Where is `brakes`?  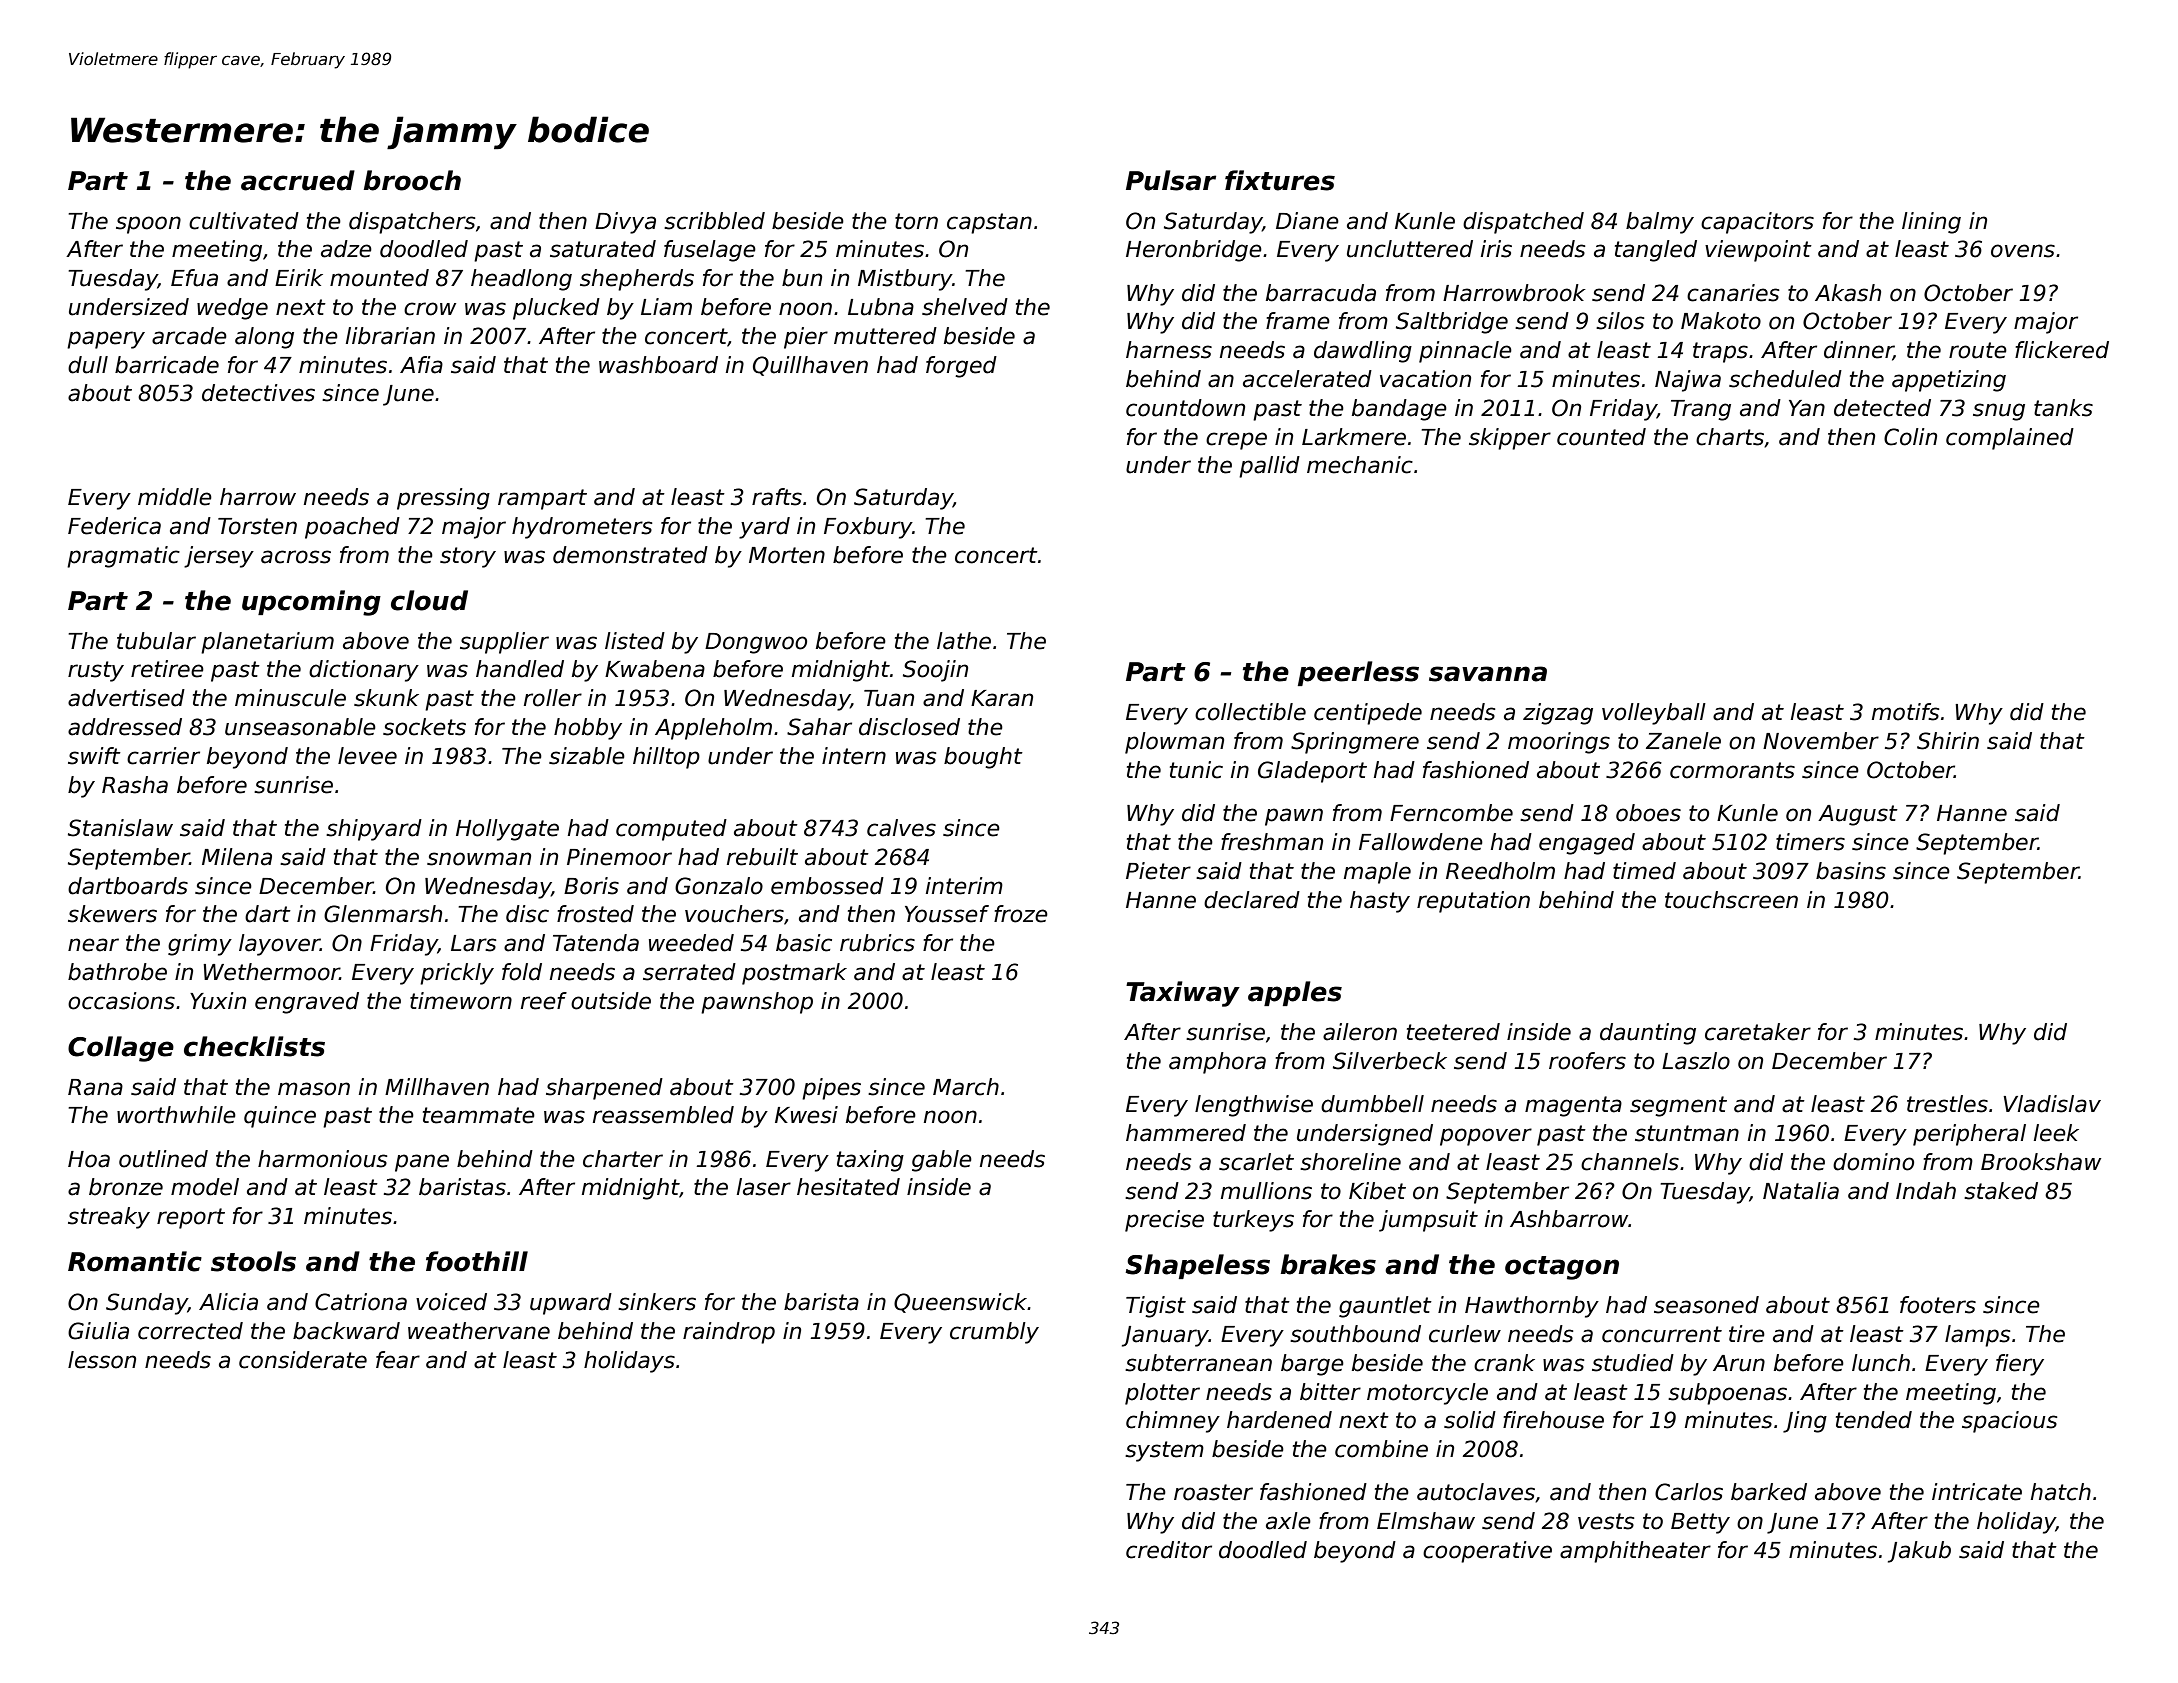
brakes is located at coordinates (1328, 1264).
